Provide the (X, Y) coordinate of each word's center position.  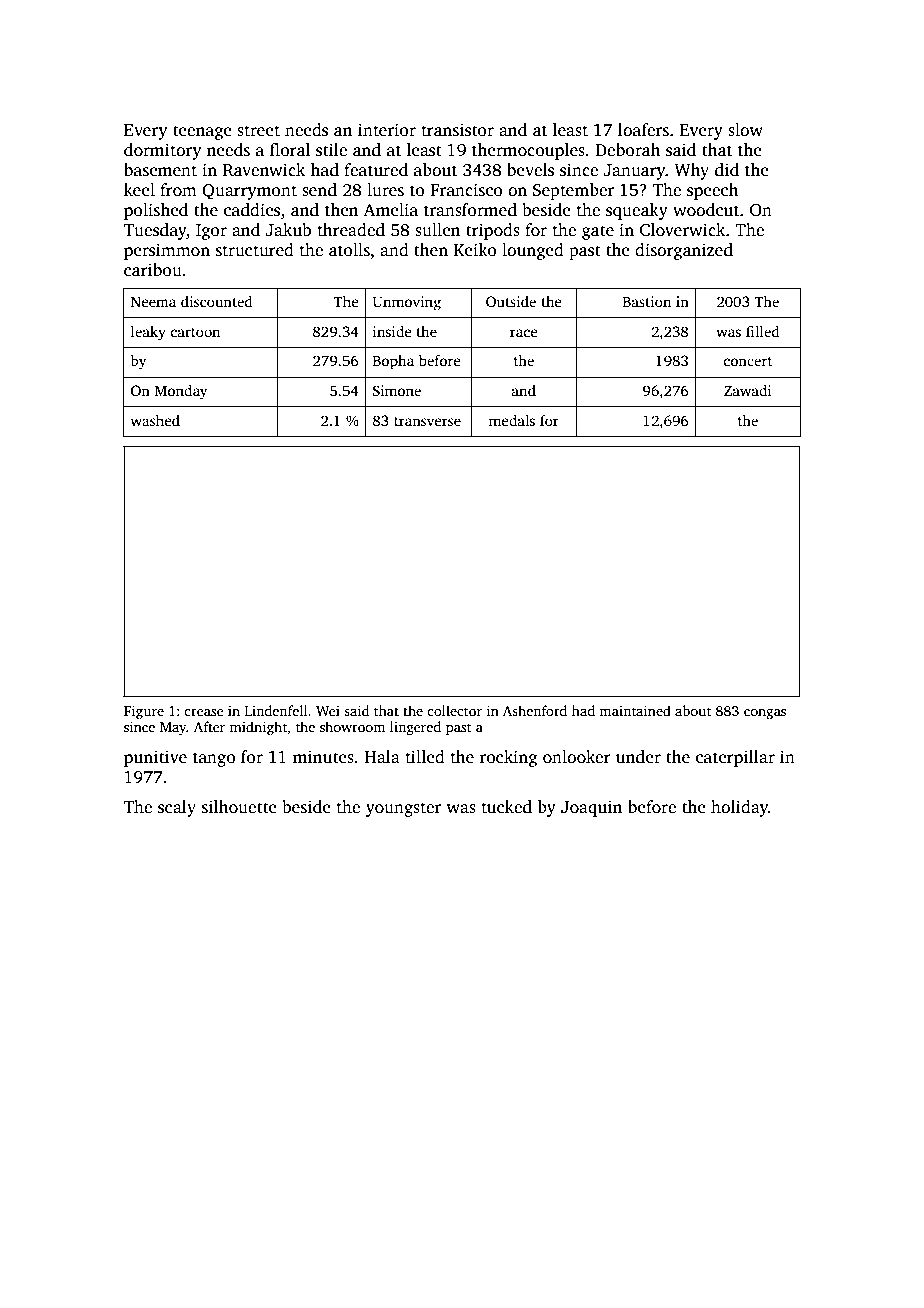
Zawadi (748, 390)
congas (765, 714)
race (524, 333)
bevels (530, 170)
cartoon (195, 332)
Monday (181, 392)
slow (745, 130)
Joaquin (591, 808)
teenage (202, 132)
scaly (177, 808)
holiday (739, 808)
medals (512, 420)
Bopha (393, 362)
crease (204, 712)
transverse (427, 421)
